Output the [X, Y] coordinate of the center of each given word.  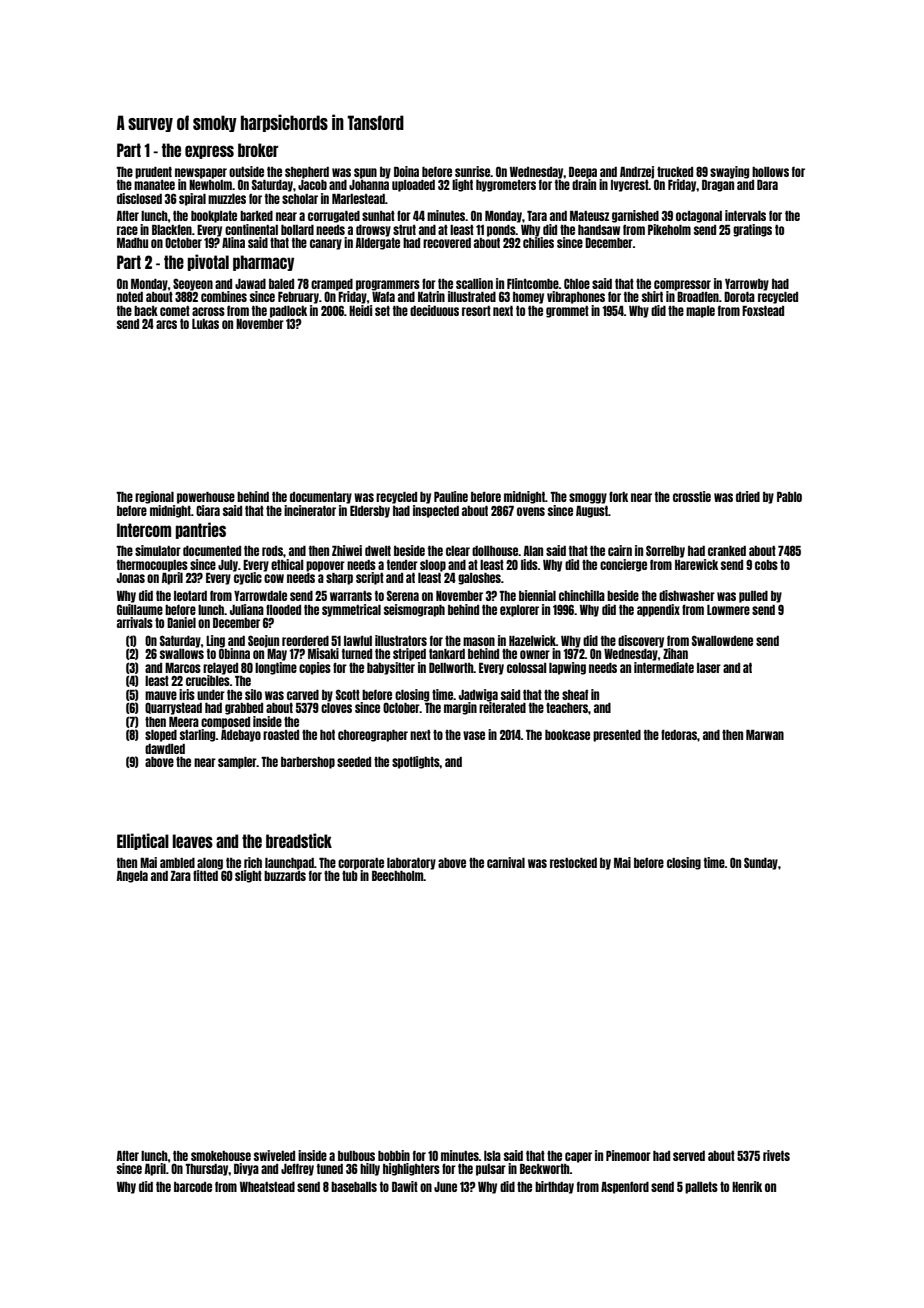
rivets [776, 1155]
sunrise [472, 171]
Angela [132, 877]
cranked [727, 551]
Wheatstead [267, 1187]
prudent [153, 173]
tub [350, 876]
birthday [554, 1187]
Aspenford [625, 1188]
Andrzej [637, 172]
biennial [537, 595]
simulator [158, 550]
